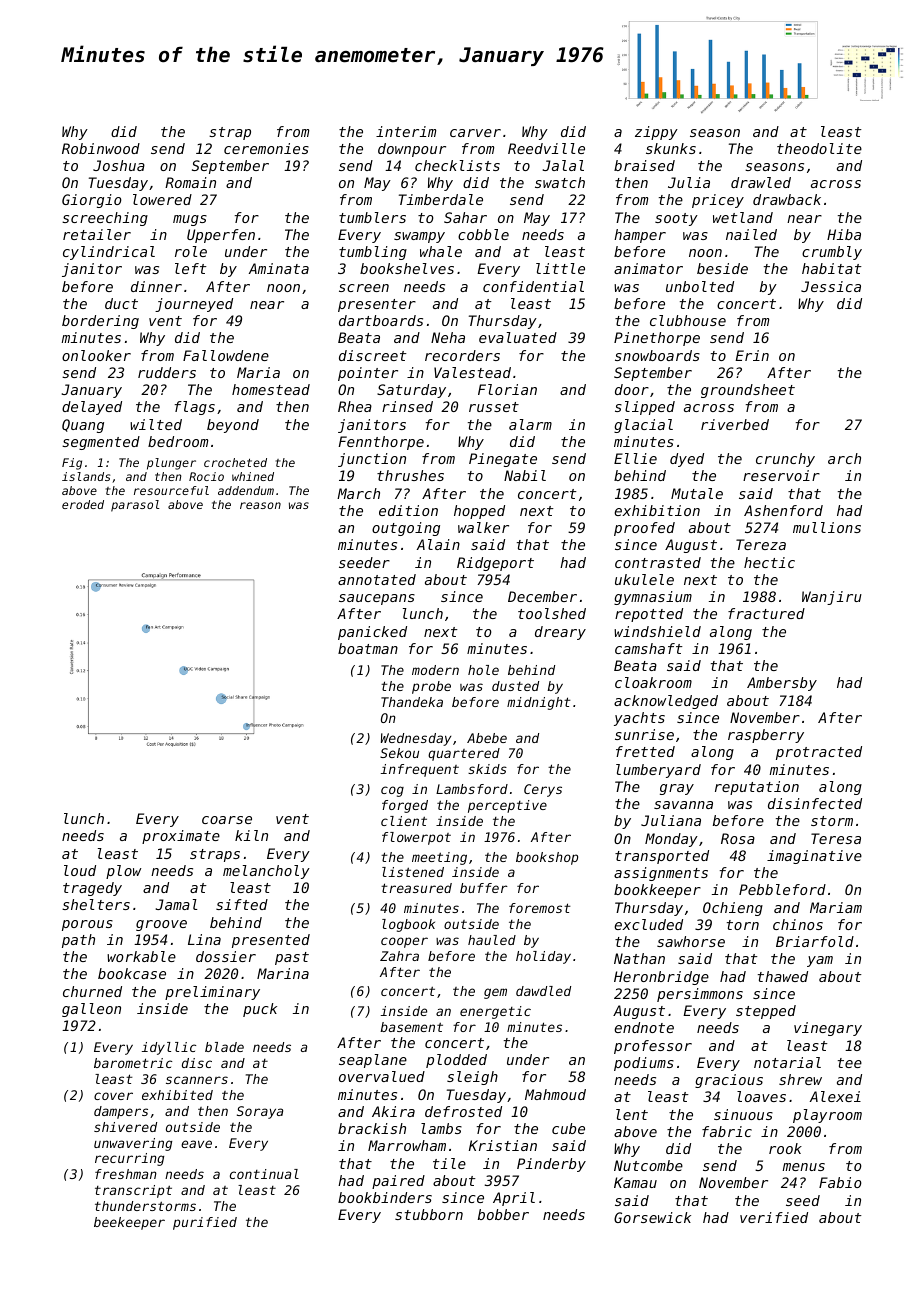 This screenshot has width=924, height=1308. I want to click on Robinwood, so click(101, 148).
